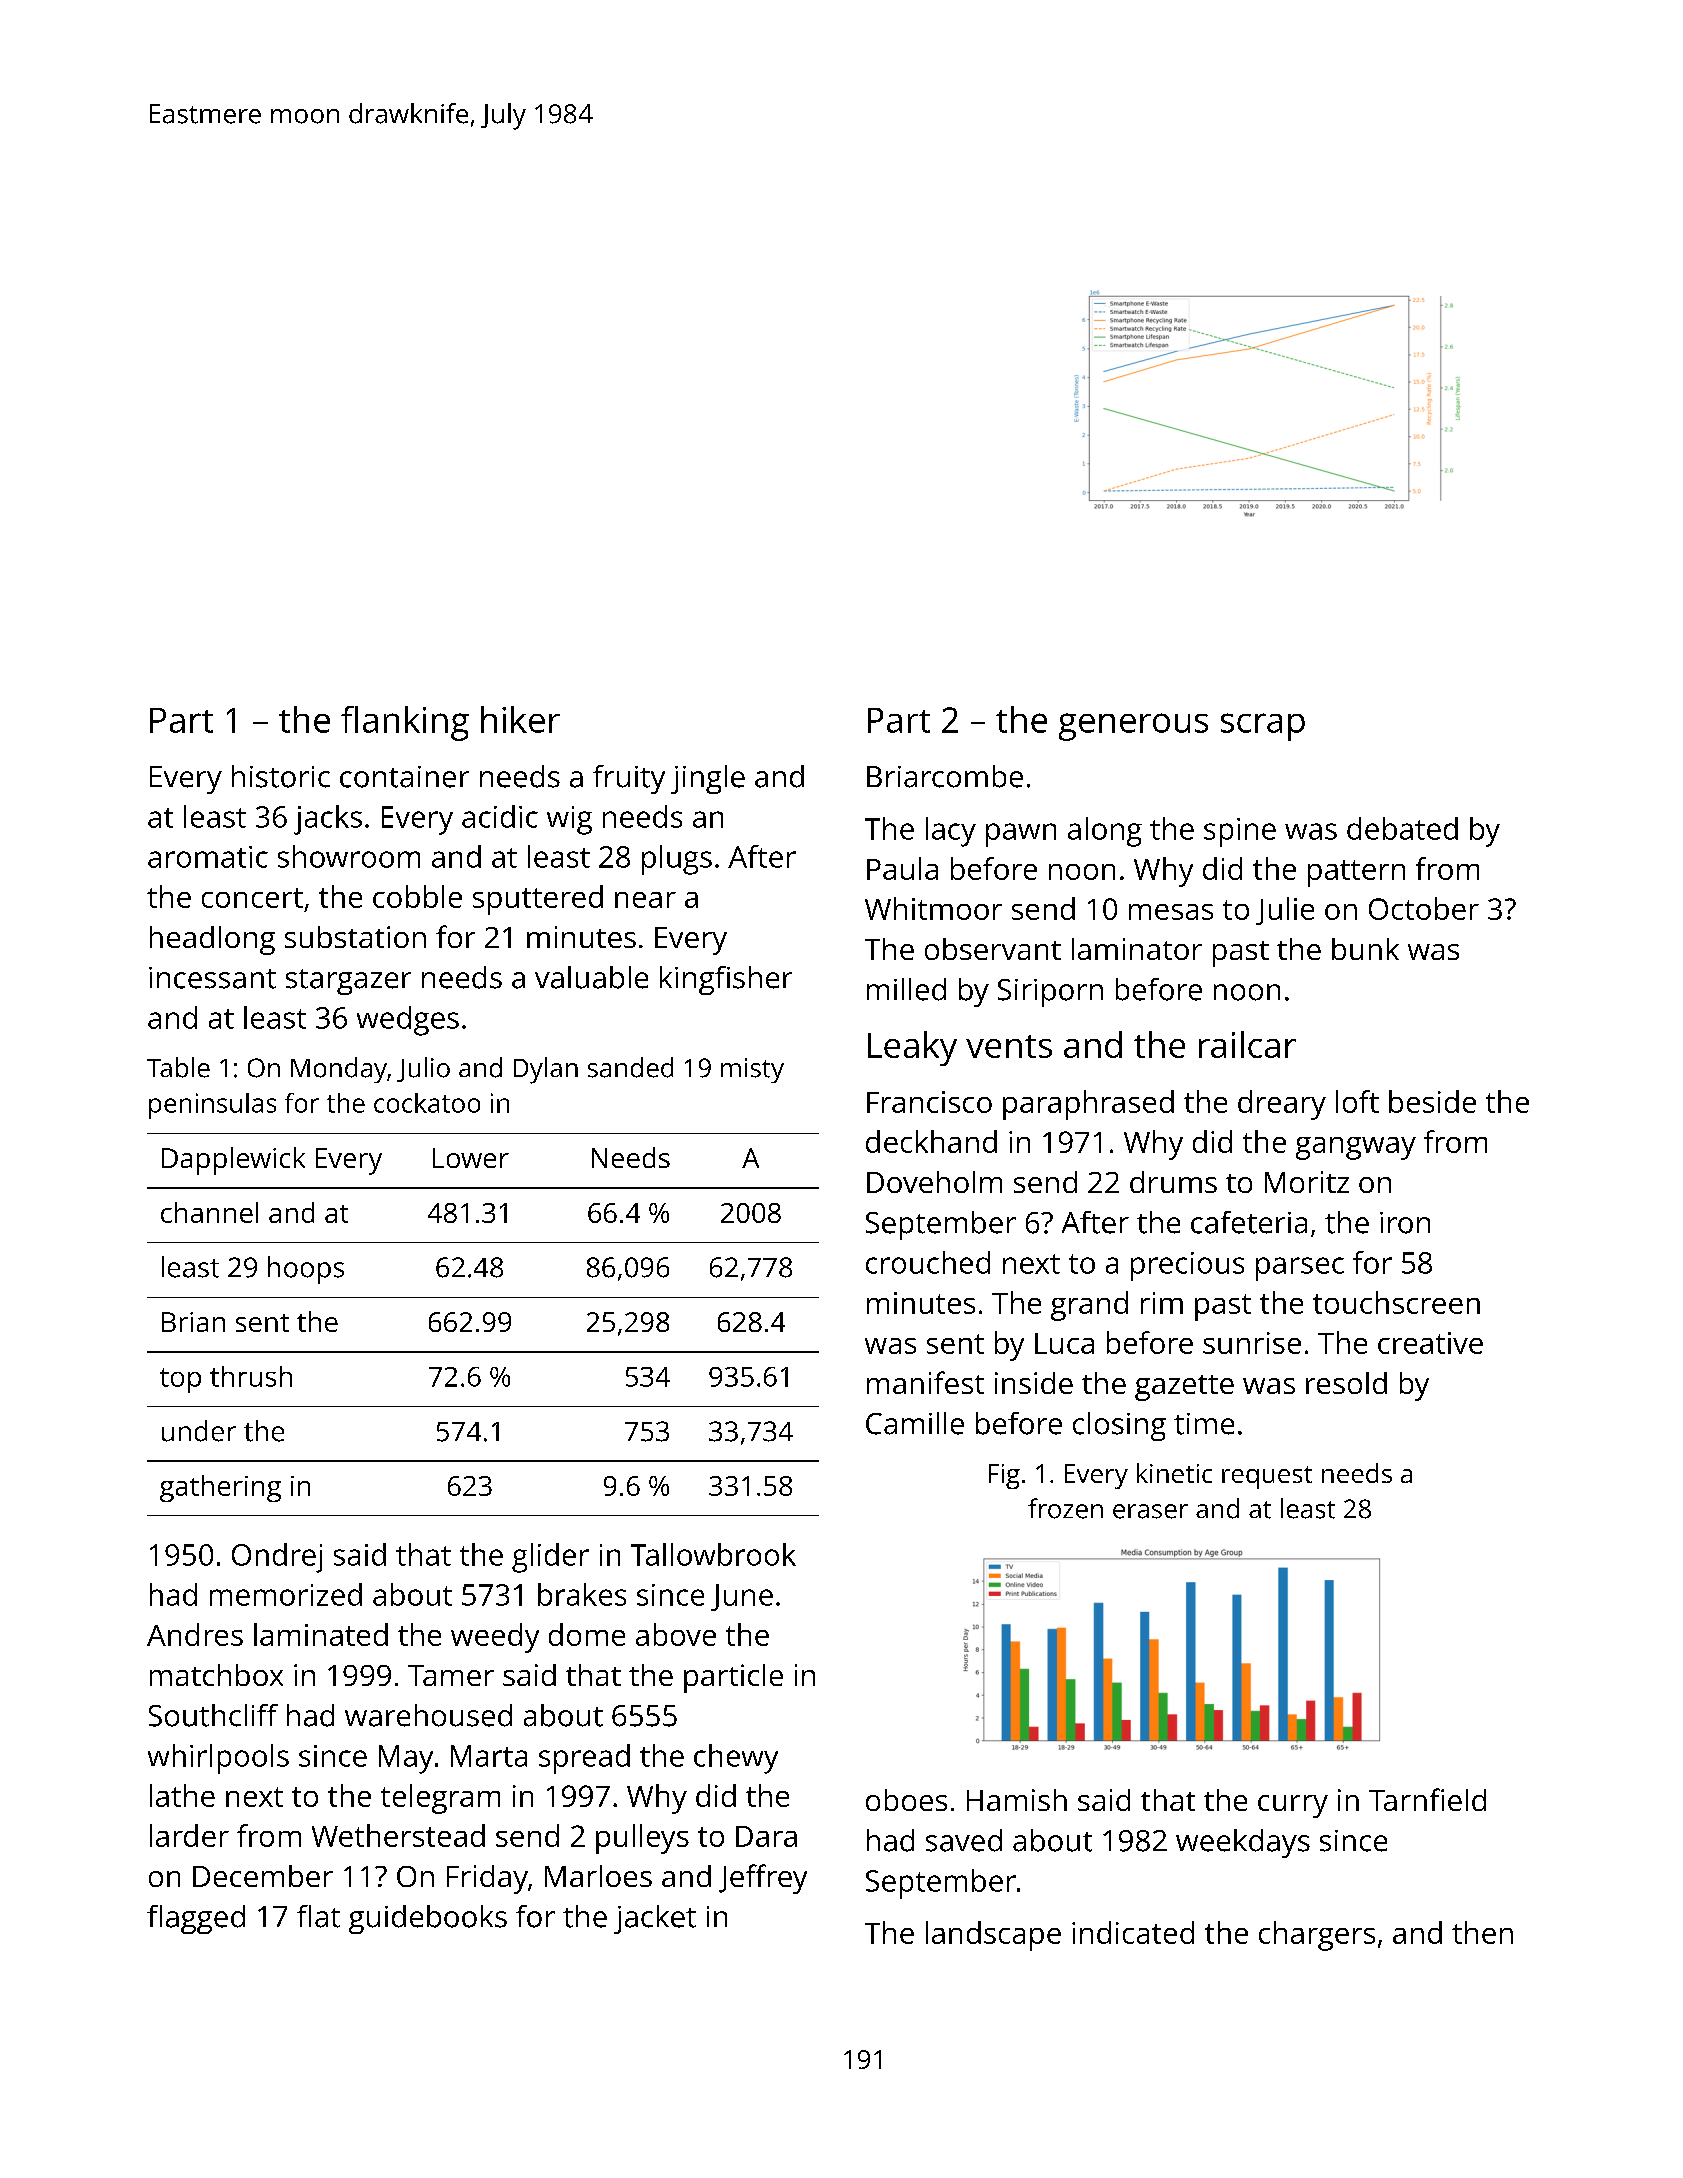 The image size is (1683, 2178). What do you see at coordinates (199, 1431) in the image?
I see `under` at bounding box center [199, 1431].
